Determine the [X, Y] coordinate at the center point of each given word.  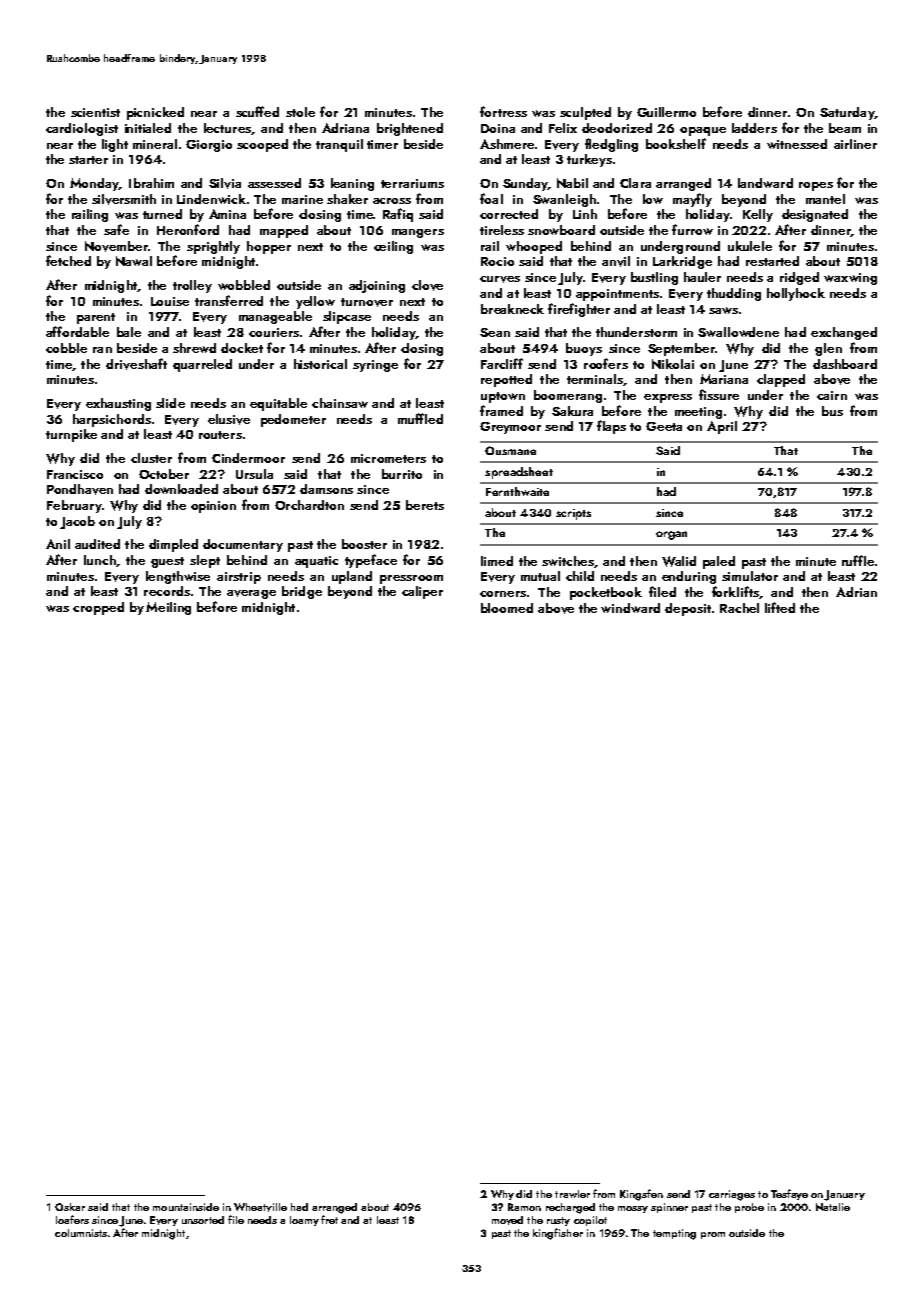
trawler [572, 1194]
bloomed [507, 608]
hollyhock [796, 294]
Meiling [168, 608]
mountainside [186, 1207]
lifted [780, 607]
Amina [227, 214]
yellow [315, 302]
